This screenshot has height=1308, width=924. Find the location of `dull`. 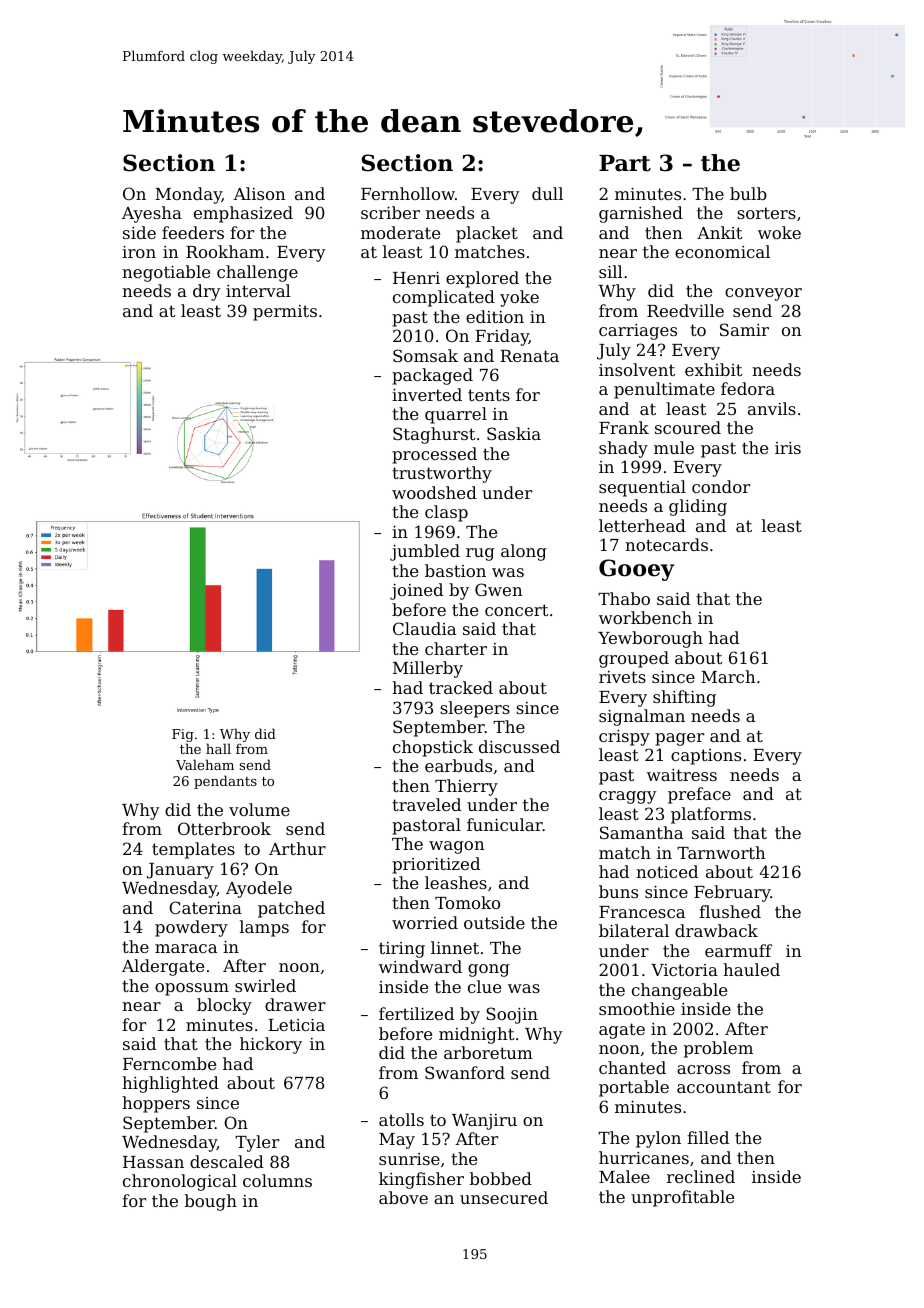

dull is located at coordinates (547, 193).
